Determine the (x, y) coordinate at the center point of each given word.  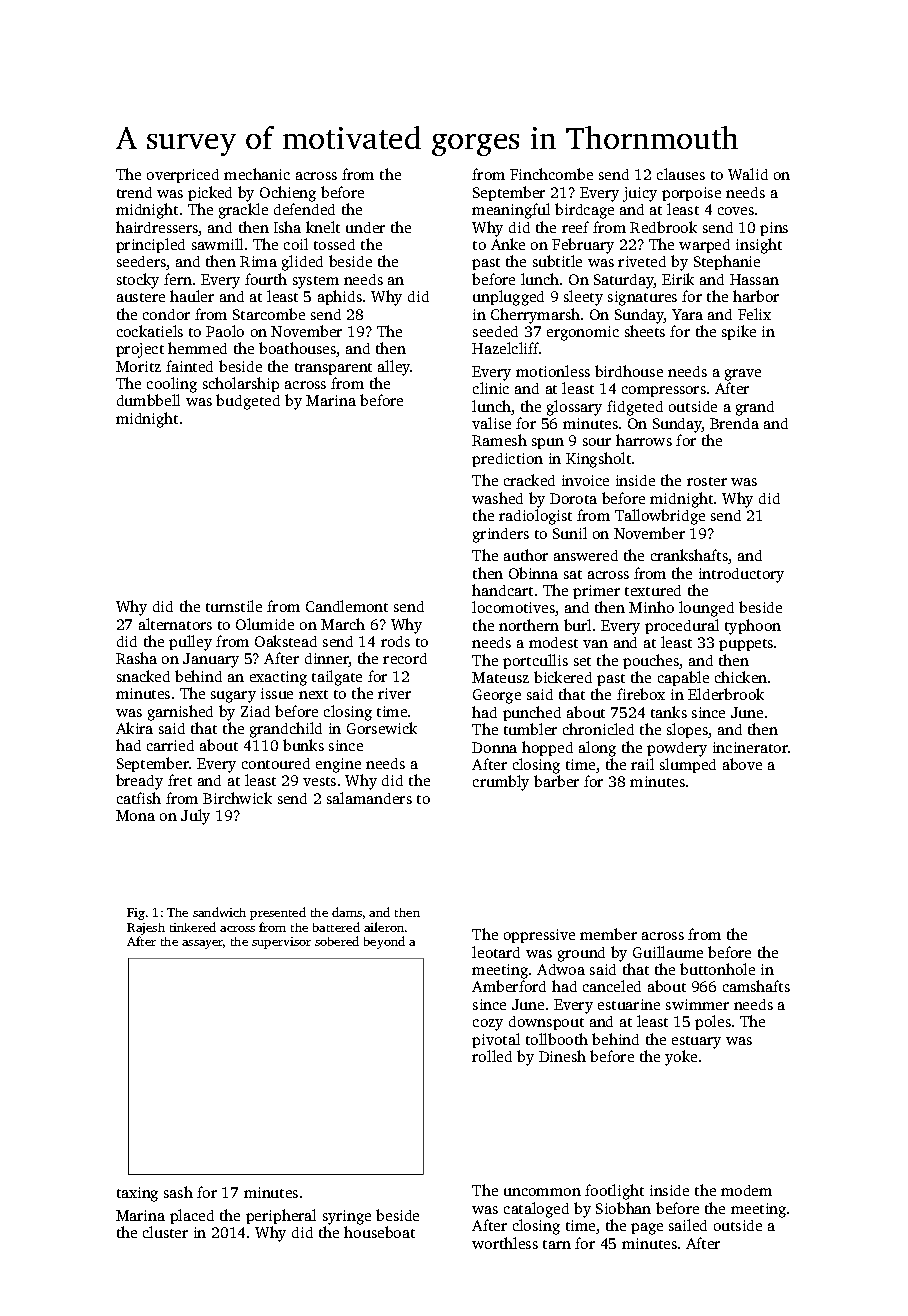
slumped (688, 765)
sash (178, 1192)
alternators (175, 624)
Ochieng (288, 194)
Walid (748, 174)
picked (210, 193)
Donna (494, 747)
